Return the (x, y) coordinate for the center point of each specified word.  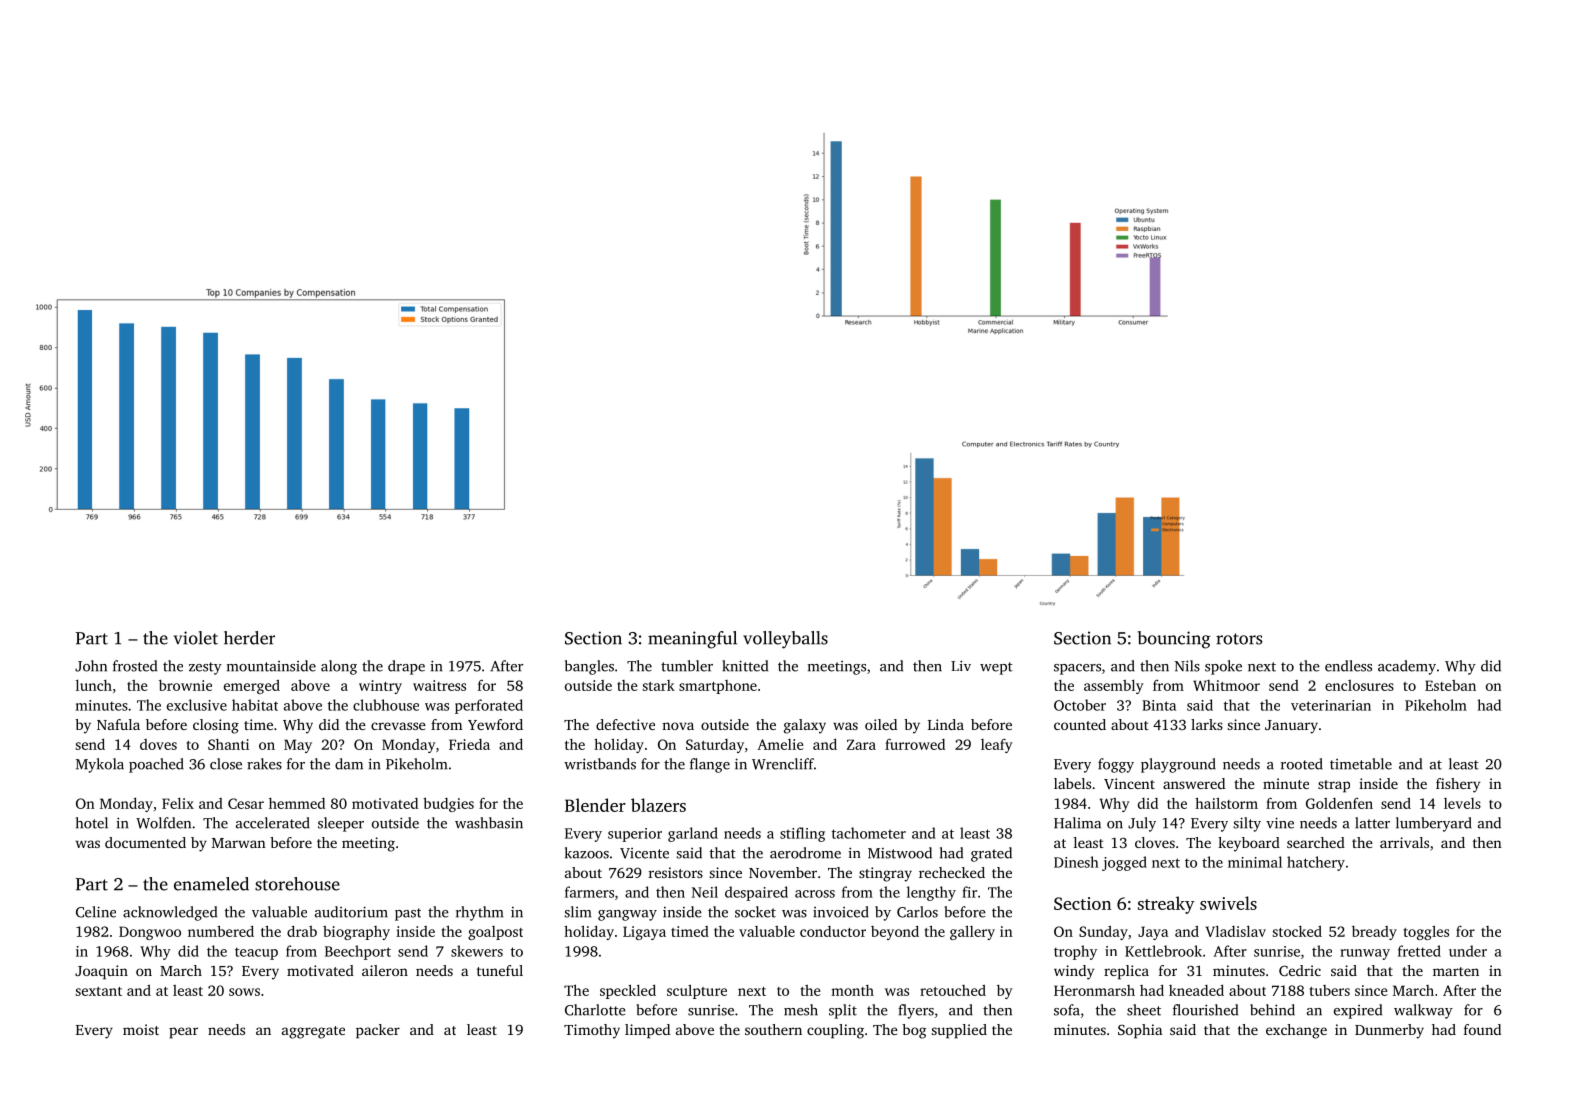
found (1482, 1029)
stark (659, 685)
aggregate (313, 1032)
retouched (953, 990)
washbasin (489, 823)
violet (196, 638)
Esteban (1450, 685)
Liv (961, 665)
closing (216, 726)
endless (1348, 666)
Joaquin (101, 972)
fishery (1458, 785)
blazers (658, 805)
